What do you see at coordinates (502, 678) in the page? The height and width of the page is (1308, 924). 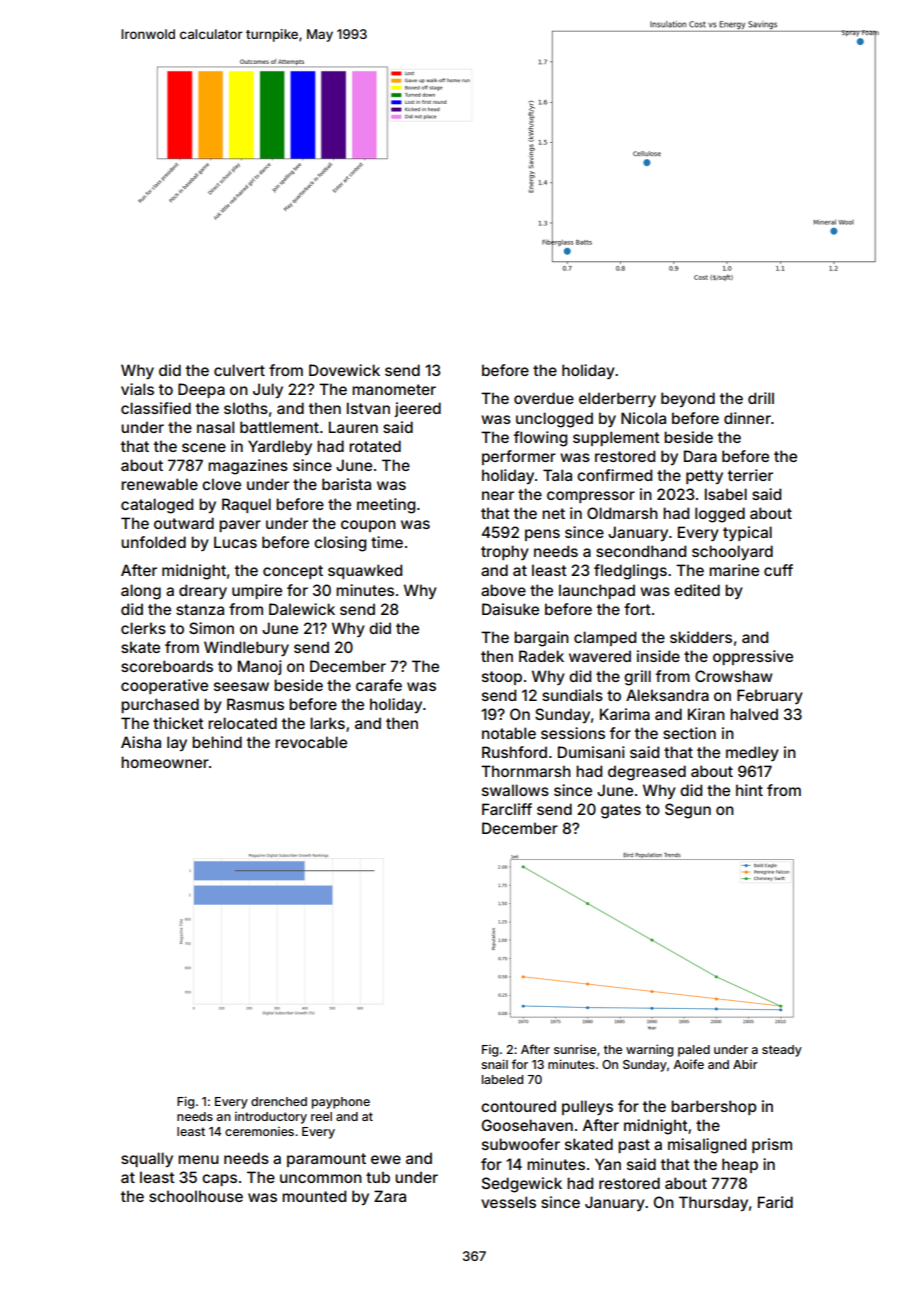 I see `stoop` at bounding box center [502, 678].
